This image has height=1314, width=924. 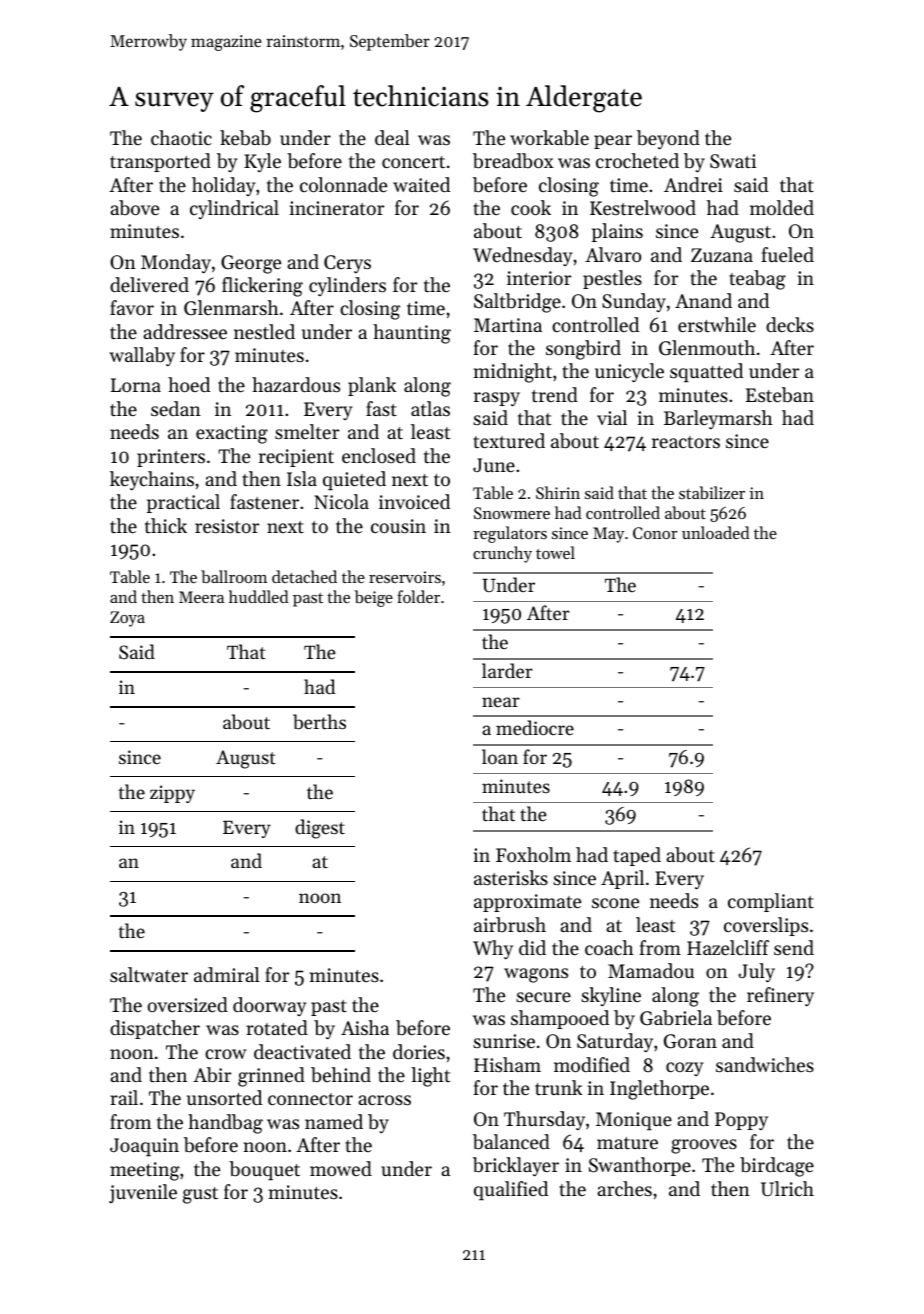 What do you see at coordinates (143, 1193) in the image?
I see `juvenile` at bounding box center [143, 1193].
